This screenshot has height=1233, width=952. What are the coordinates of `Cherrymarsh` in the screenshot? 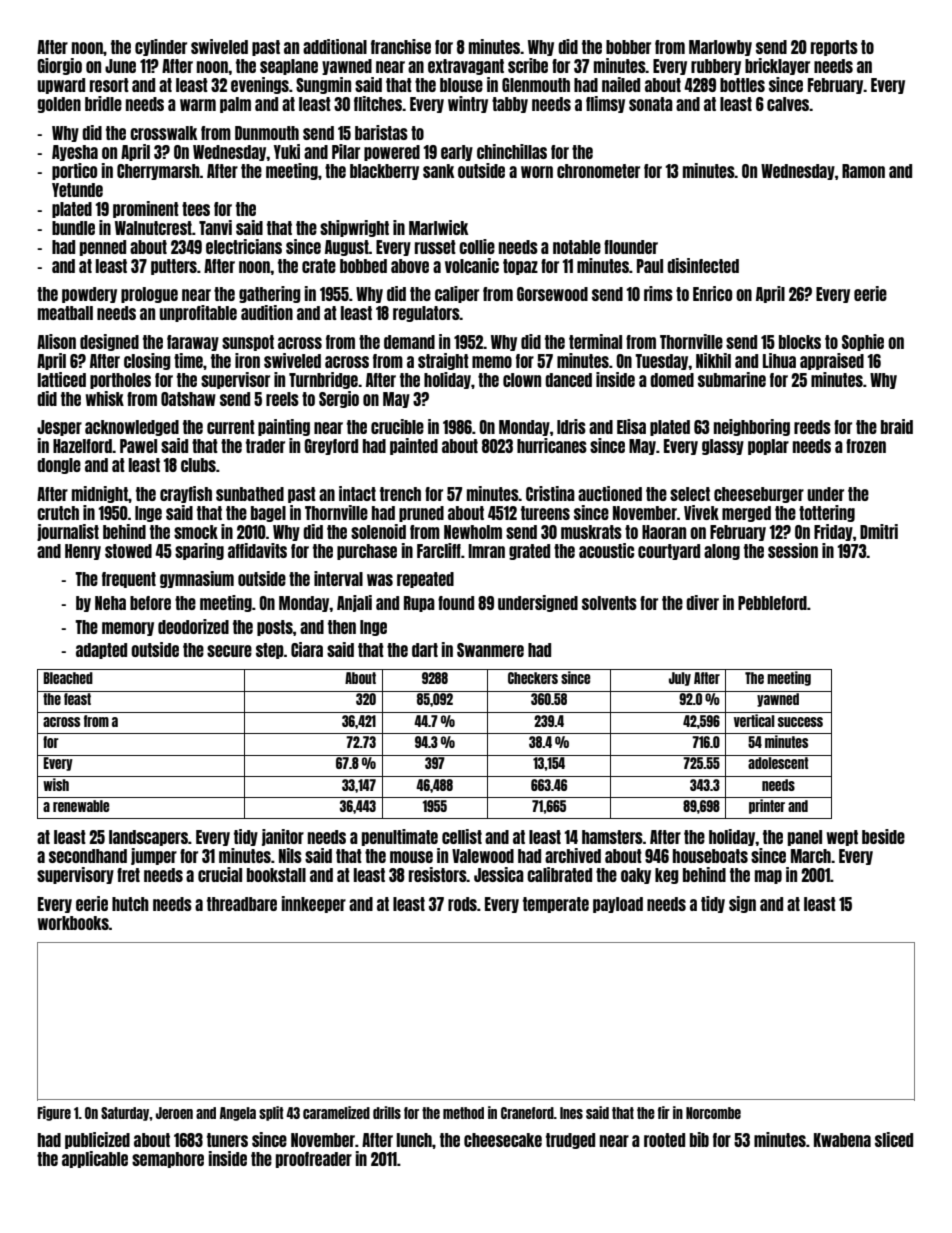 It's located at (158, 172).
